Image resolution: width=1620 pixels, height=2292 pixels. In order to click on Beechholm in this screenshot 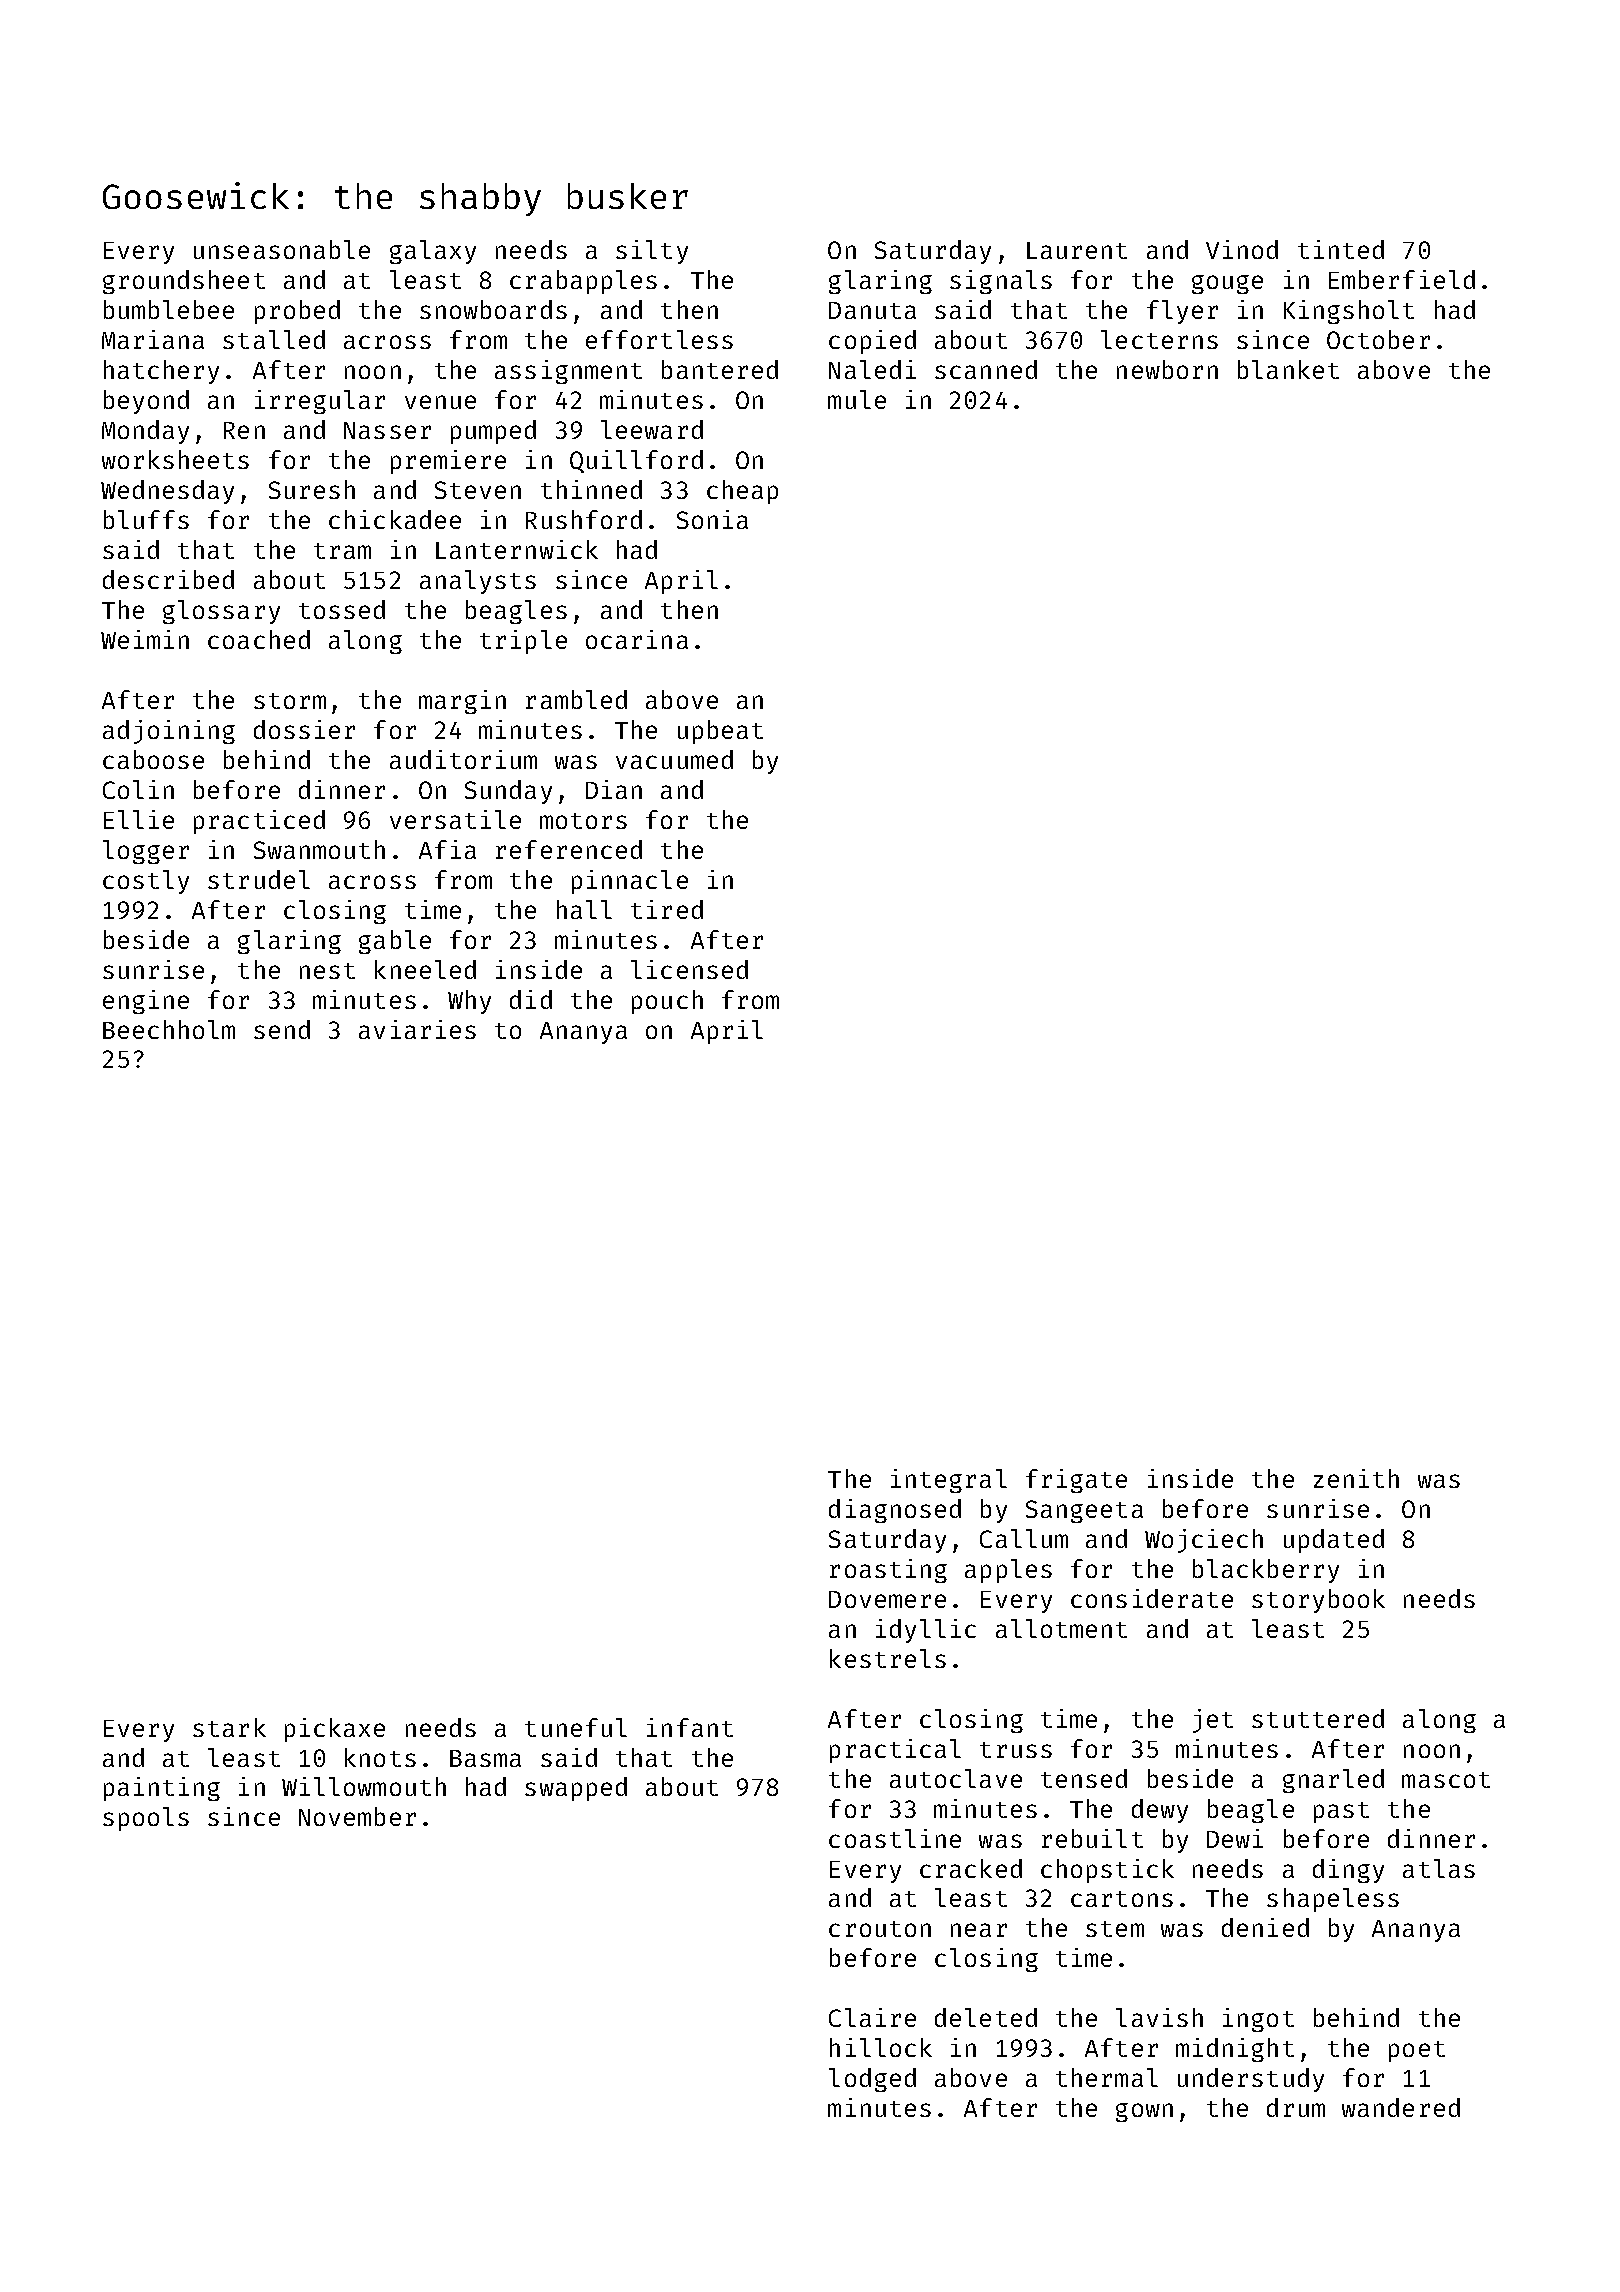, I will do `click(169, 1029)`.
